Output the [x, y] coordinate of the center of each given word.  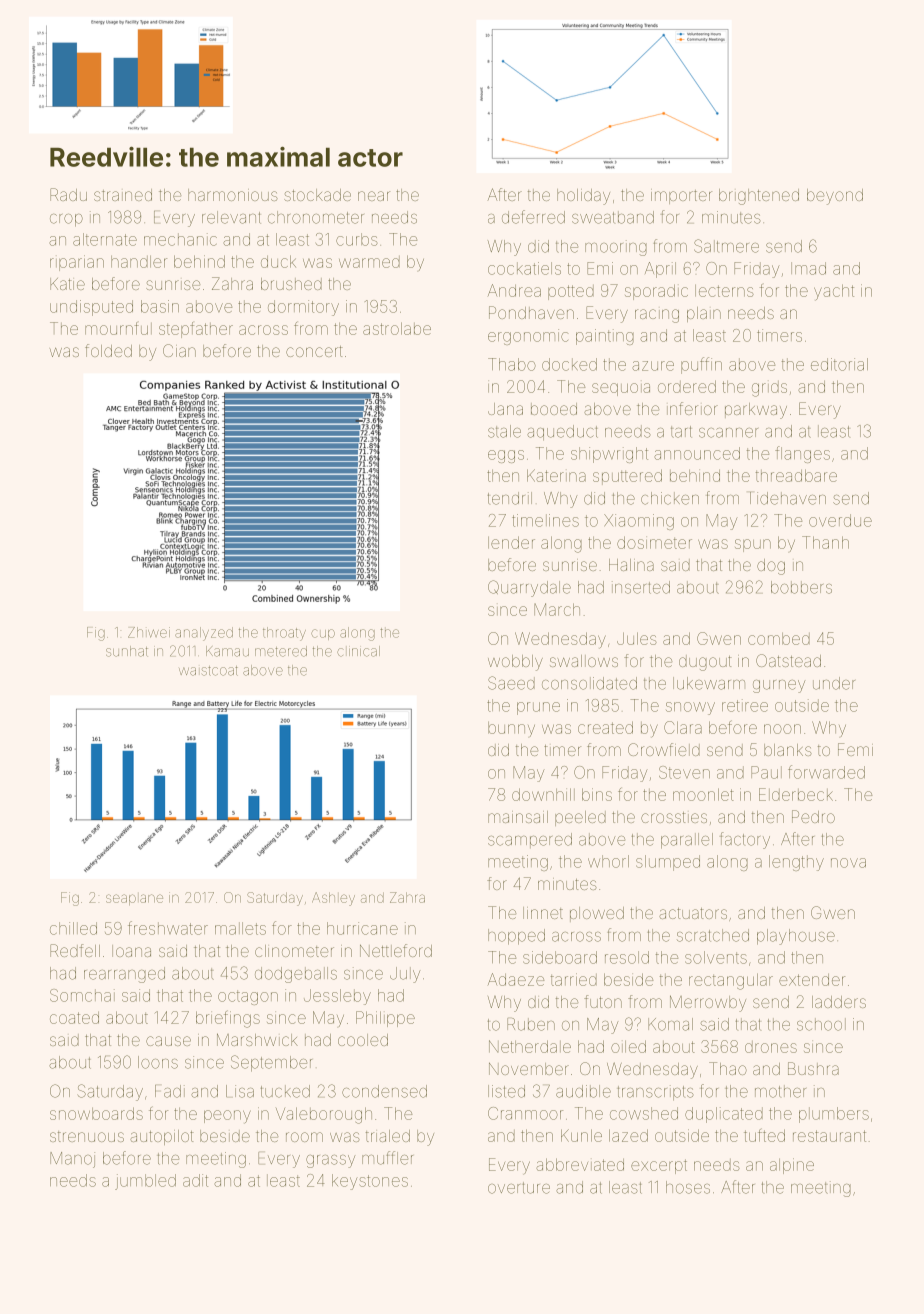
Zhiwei [149, 632]
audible [583, 1091]
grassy [330, 1161]
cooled [363, 1040]
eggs [506, 456]
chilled [73, 928]
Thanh [825, 542]
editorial [839, 364]
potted [571, 292]
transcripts [655, 1093]
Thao [728, 1068]
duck [278, 261]
